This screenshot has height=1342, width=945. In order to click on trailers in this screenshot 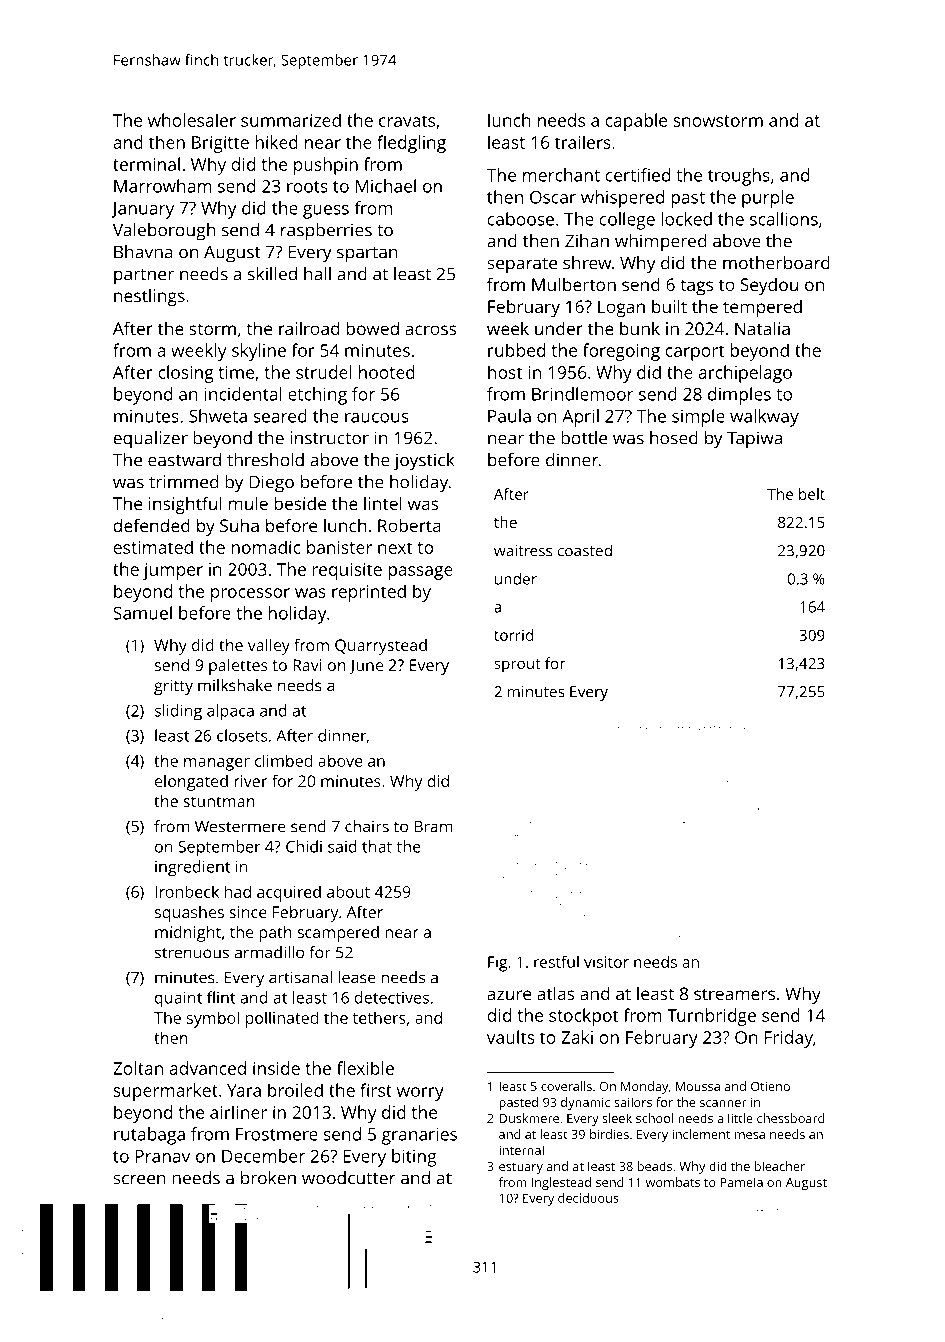, I will do `click(583, 142)`.
